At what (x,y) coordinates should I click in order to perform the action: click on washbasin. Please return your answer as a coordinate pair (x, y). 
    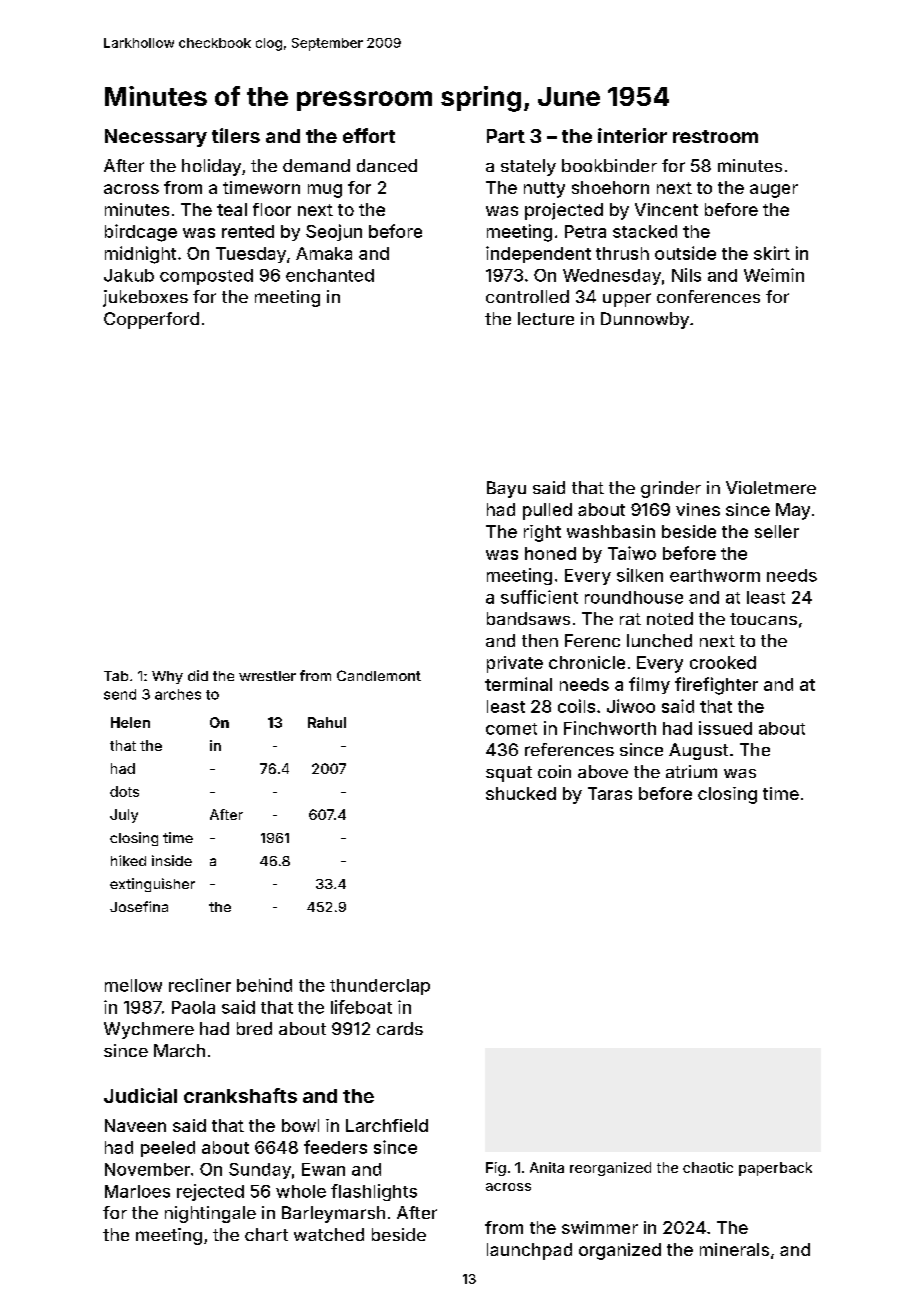
    Looking at the image, I should click on (611, 531).
